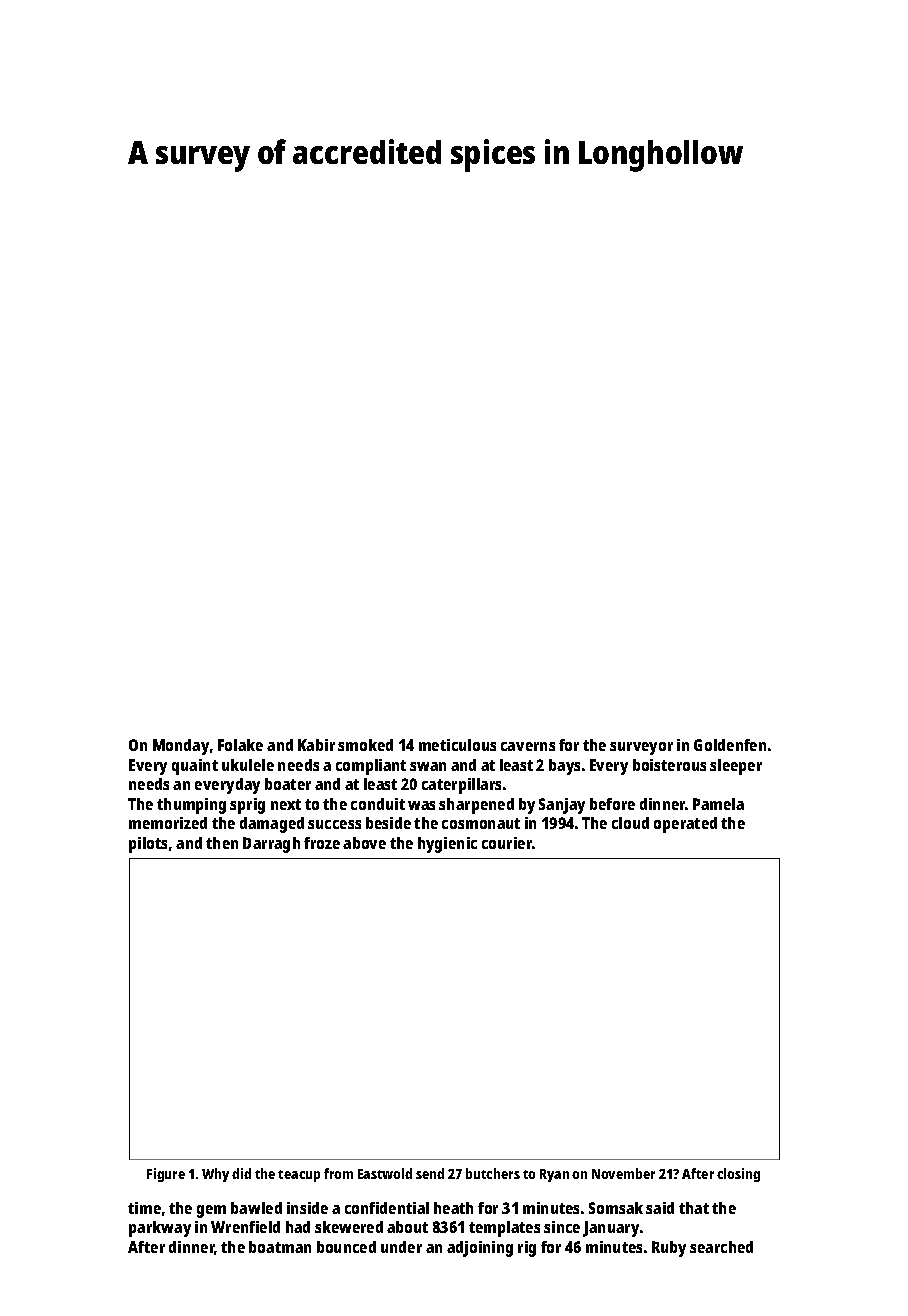 This page has width=908, height=1316. I want to click on did, so click(241, 1173).
